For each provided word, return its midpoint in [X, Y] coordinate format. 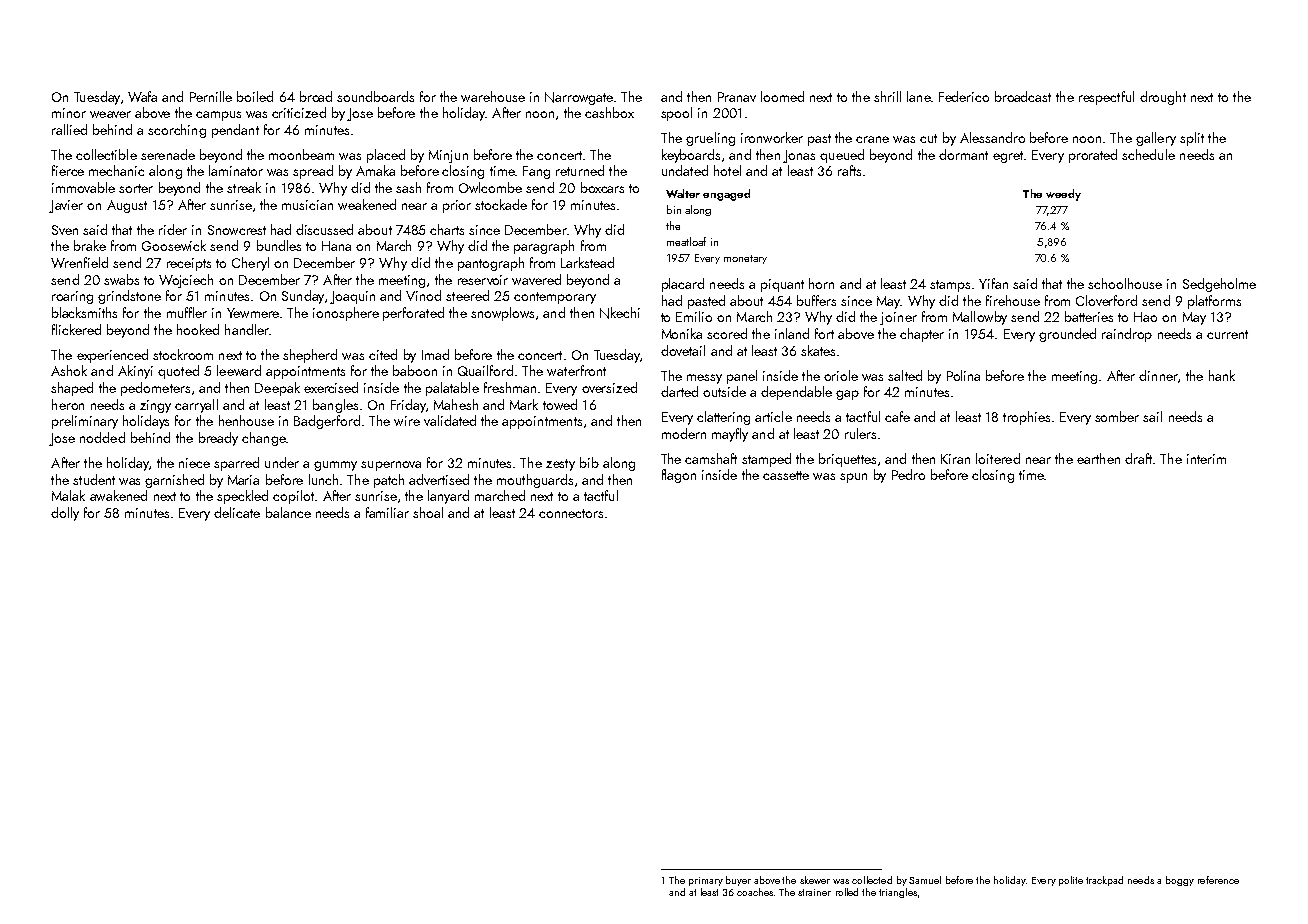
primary [706, 881]
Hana [336, 246]
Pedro [908, 474]
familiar [387, 512]
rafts [849, 170]
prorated [1093, 156]
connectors [571, 513]
